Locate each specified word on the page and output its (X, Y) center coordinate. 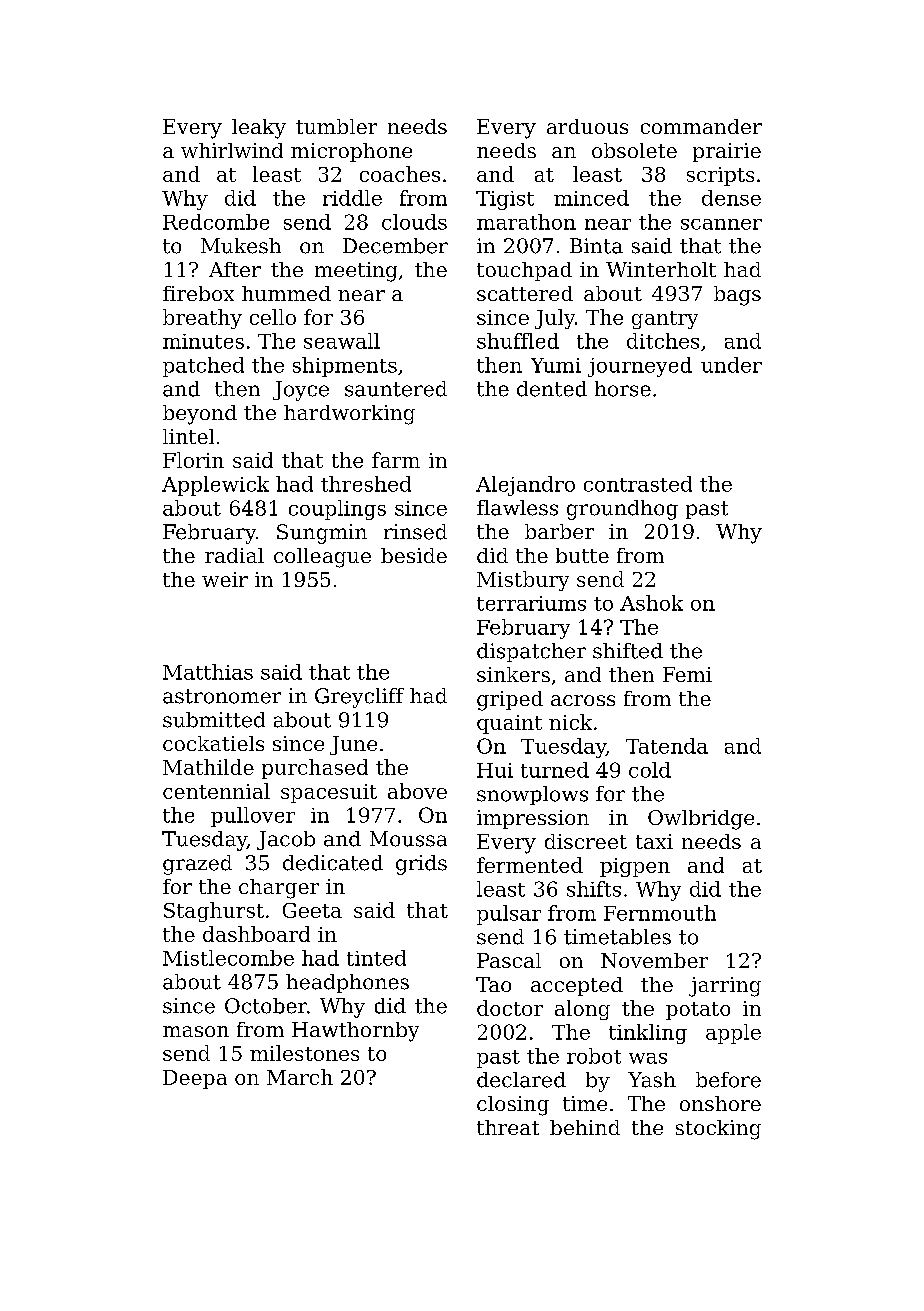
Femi (687, 674)
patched (203, 367)
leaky (259, 129)
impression (533, 819)
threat (508, 1127)
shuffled (518, 341)
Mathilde (208, 767)
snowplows (532, 795)
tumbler (336, 126)
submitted (214, 720)
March (300, 1077)
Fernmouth (660, 913)
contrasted (638, 484)
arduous (587, 126)
